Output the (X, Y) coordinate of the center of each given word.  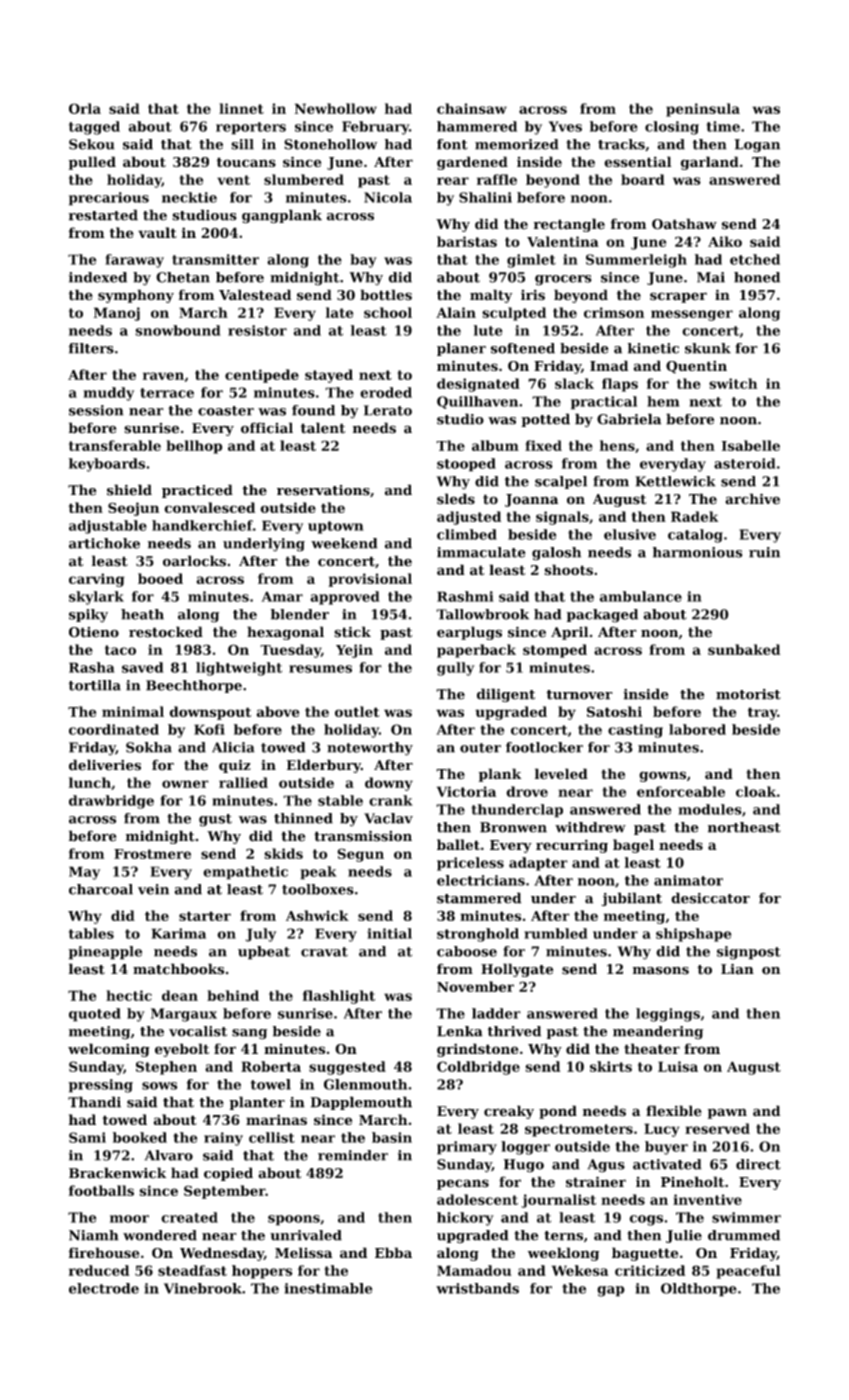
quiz (235, 766)
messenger (692, 315)
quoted (95, 1015)
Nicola (388, 197)
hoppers (262, 1272)
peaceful (748, 1272)
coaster (226, 411)
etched (755, 259)
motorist (748, 694)
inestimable (328, 1288)
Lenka (460, 1031)
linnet (241, 108)
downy (389, 784)
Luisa (678, 1066)
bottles (386, 295)
